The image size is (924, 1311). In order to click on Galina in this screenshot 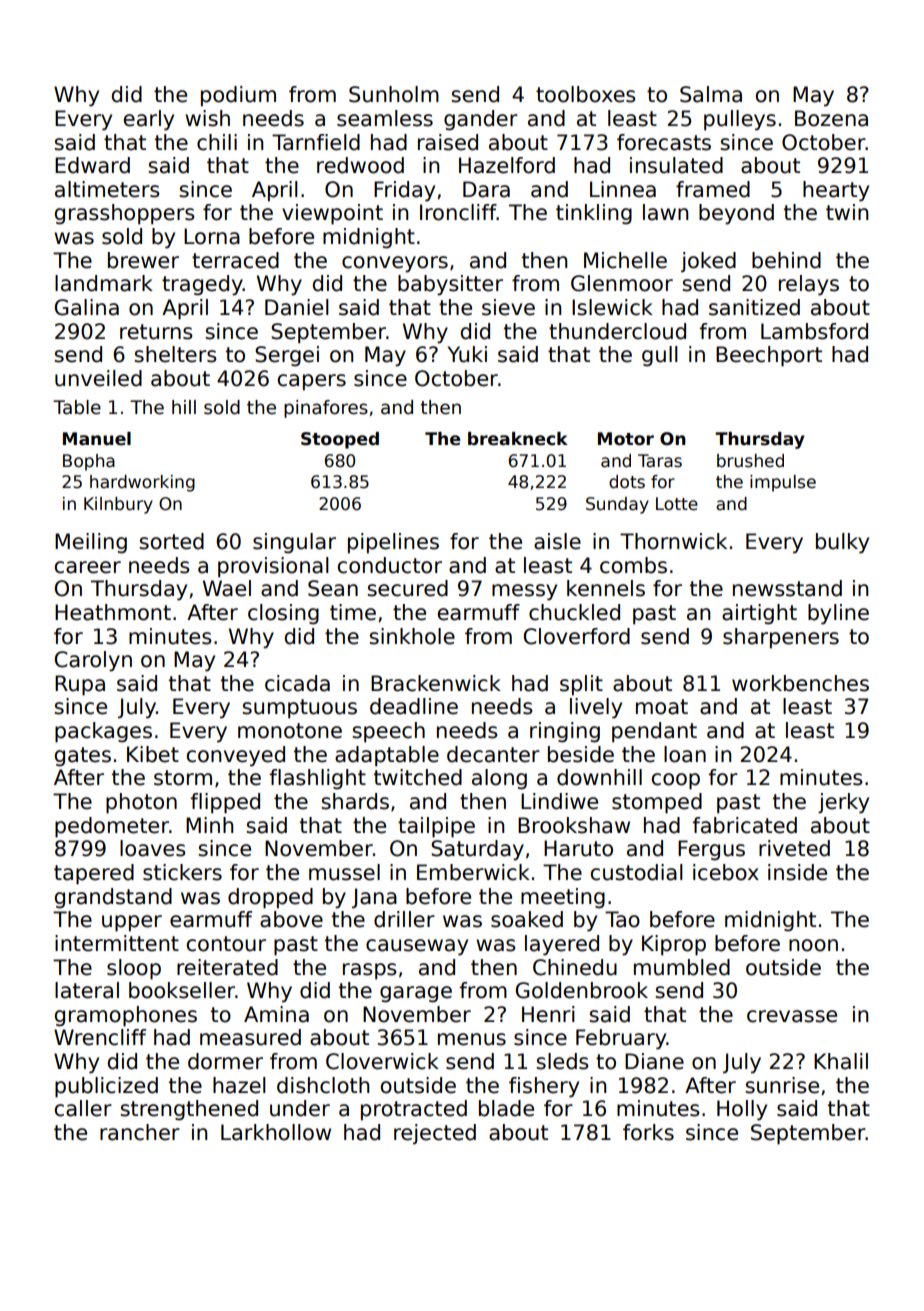, I will do `click(87, 307)`.
